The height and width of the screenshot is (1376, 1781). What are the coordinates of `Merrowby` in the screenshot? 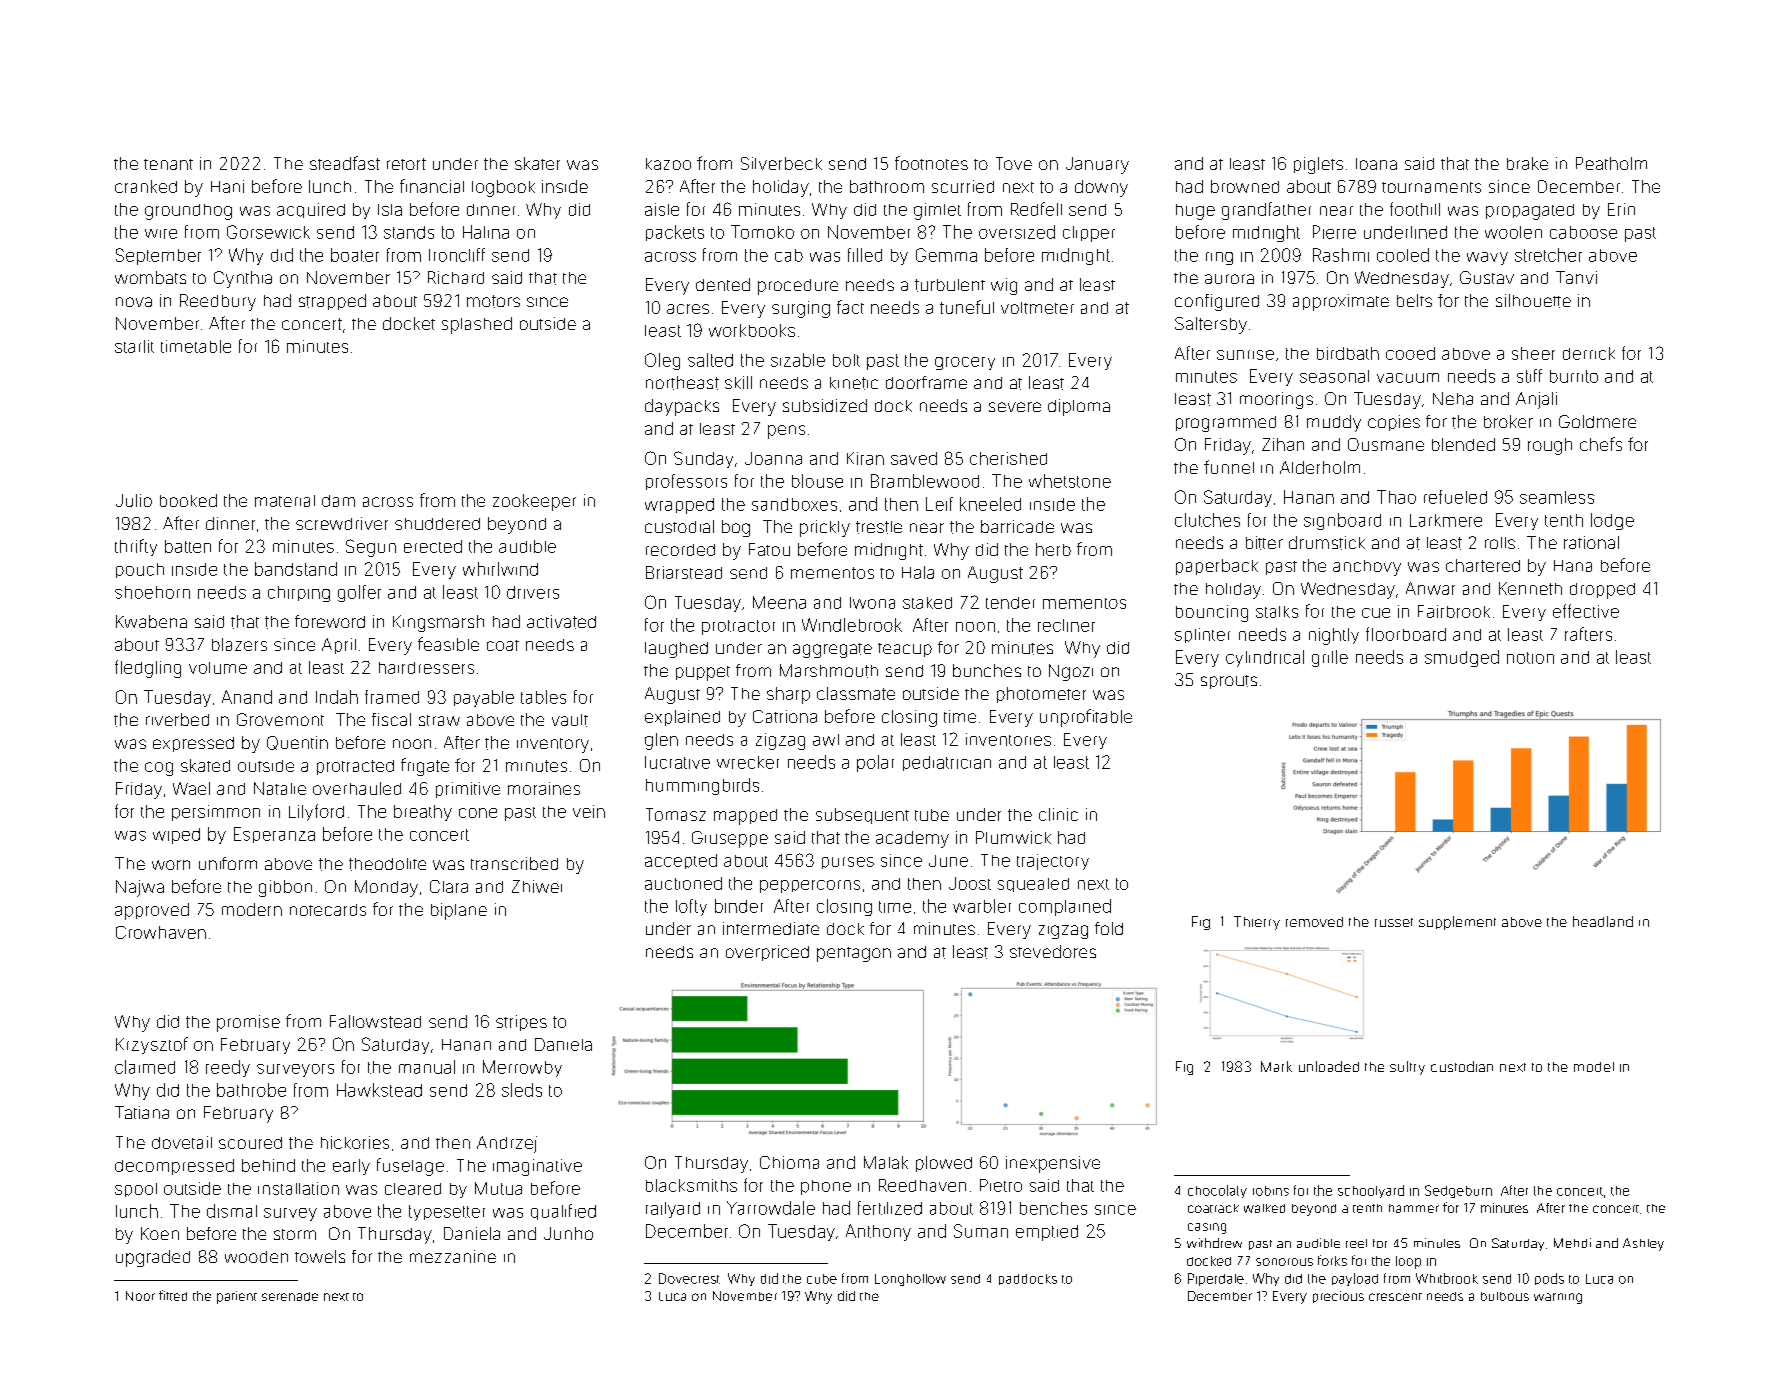 It's located at (522, 1068).
